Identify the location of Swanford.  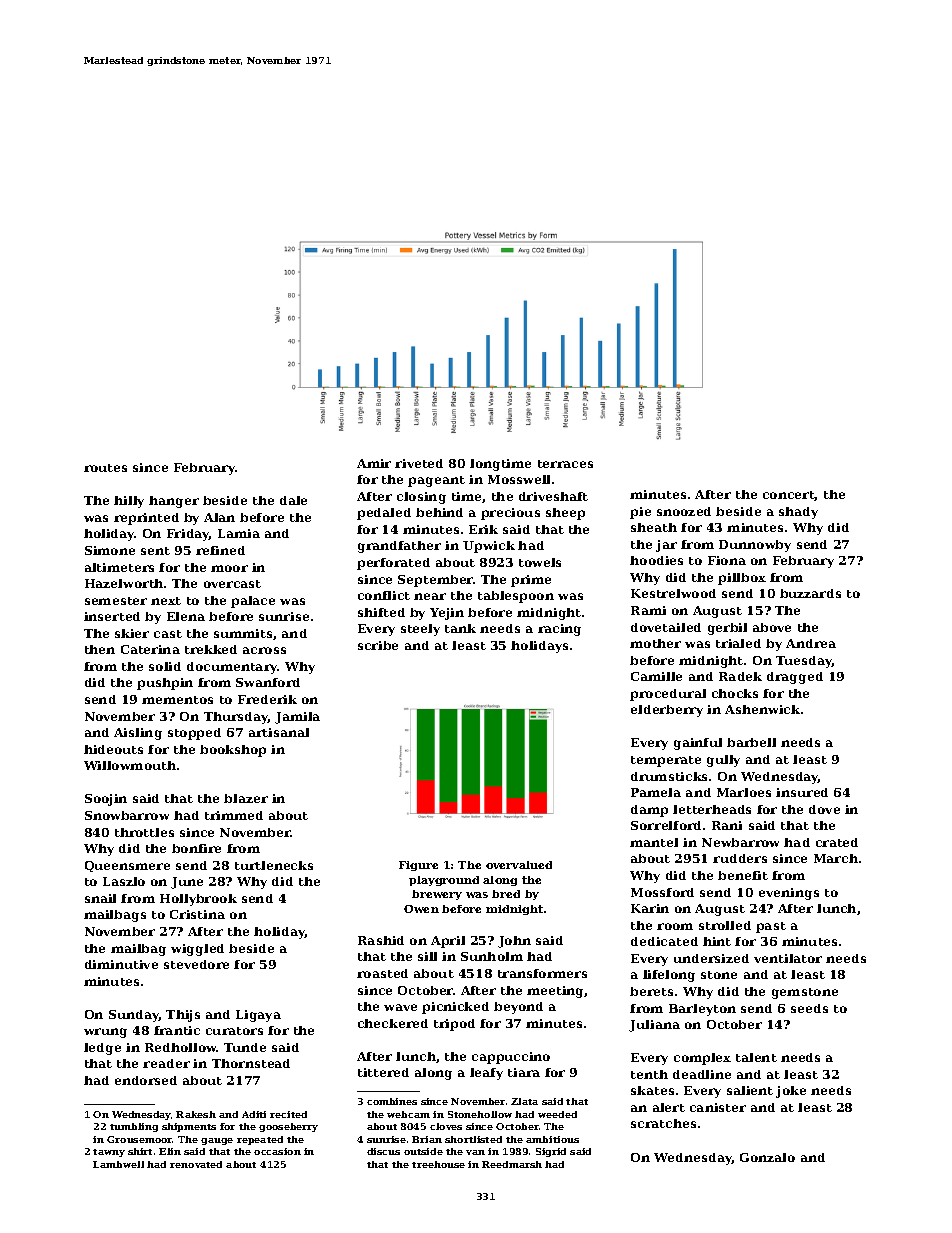
(268, 682).
